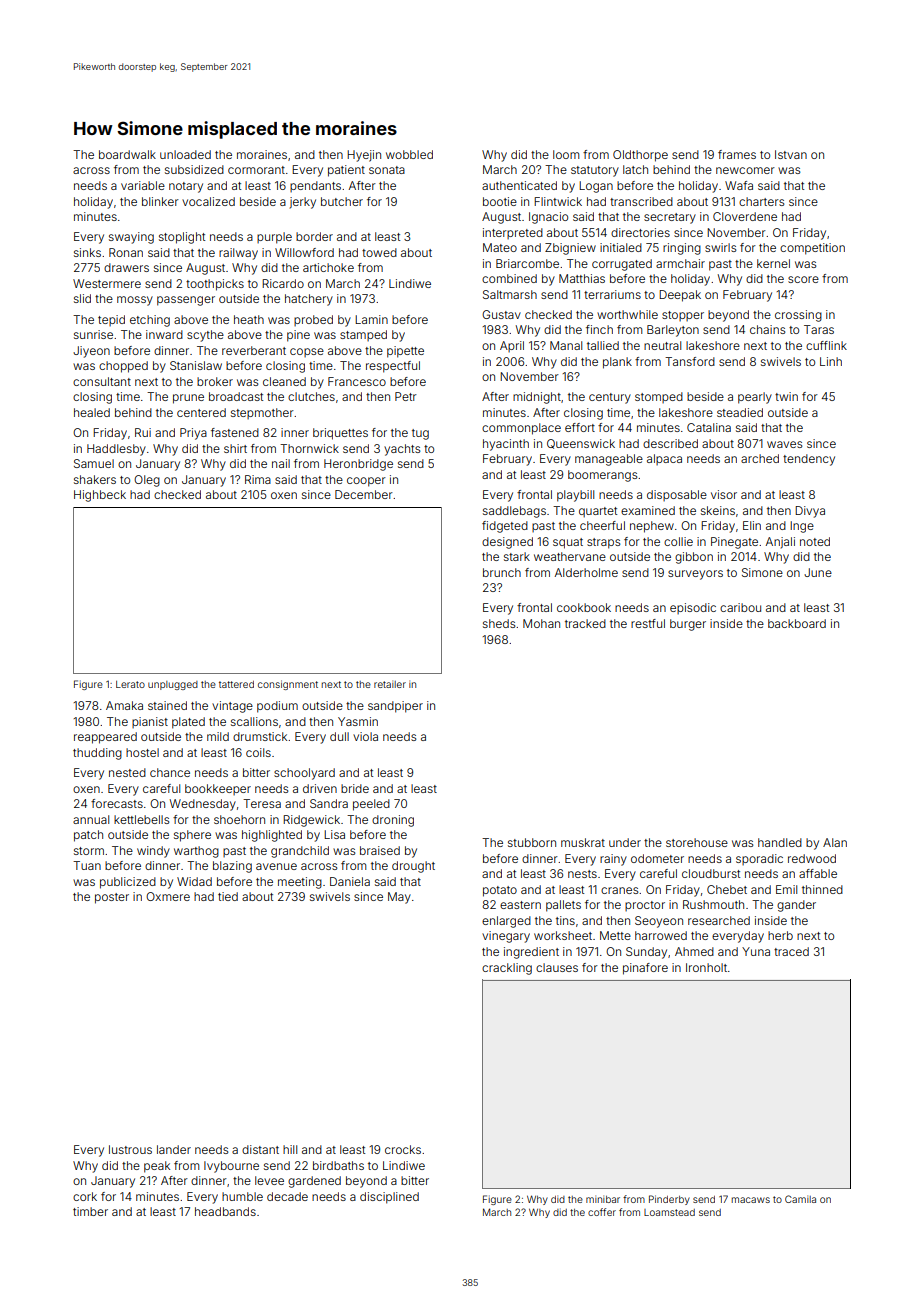 The width and height of the image is (924, 1308). Describe the element at coordinates (277, 707) in the image. I see `podium` at that location.
